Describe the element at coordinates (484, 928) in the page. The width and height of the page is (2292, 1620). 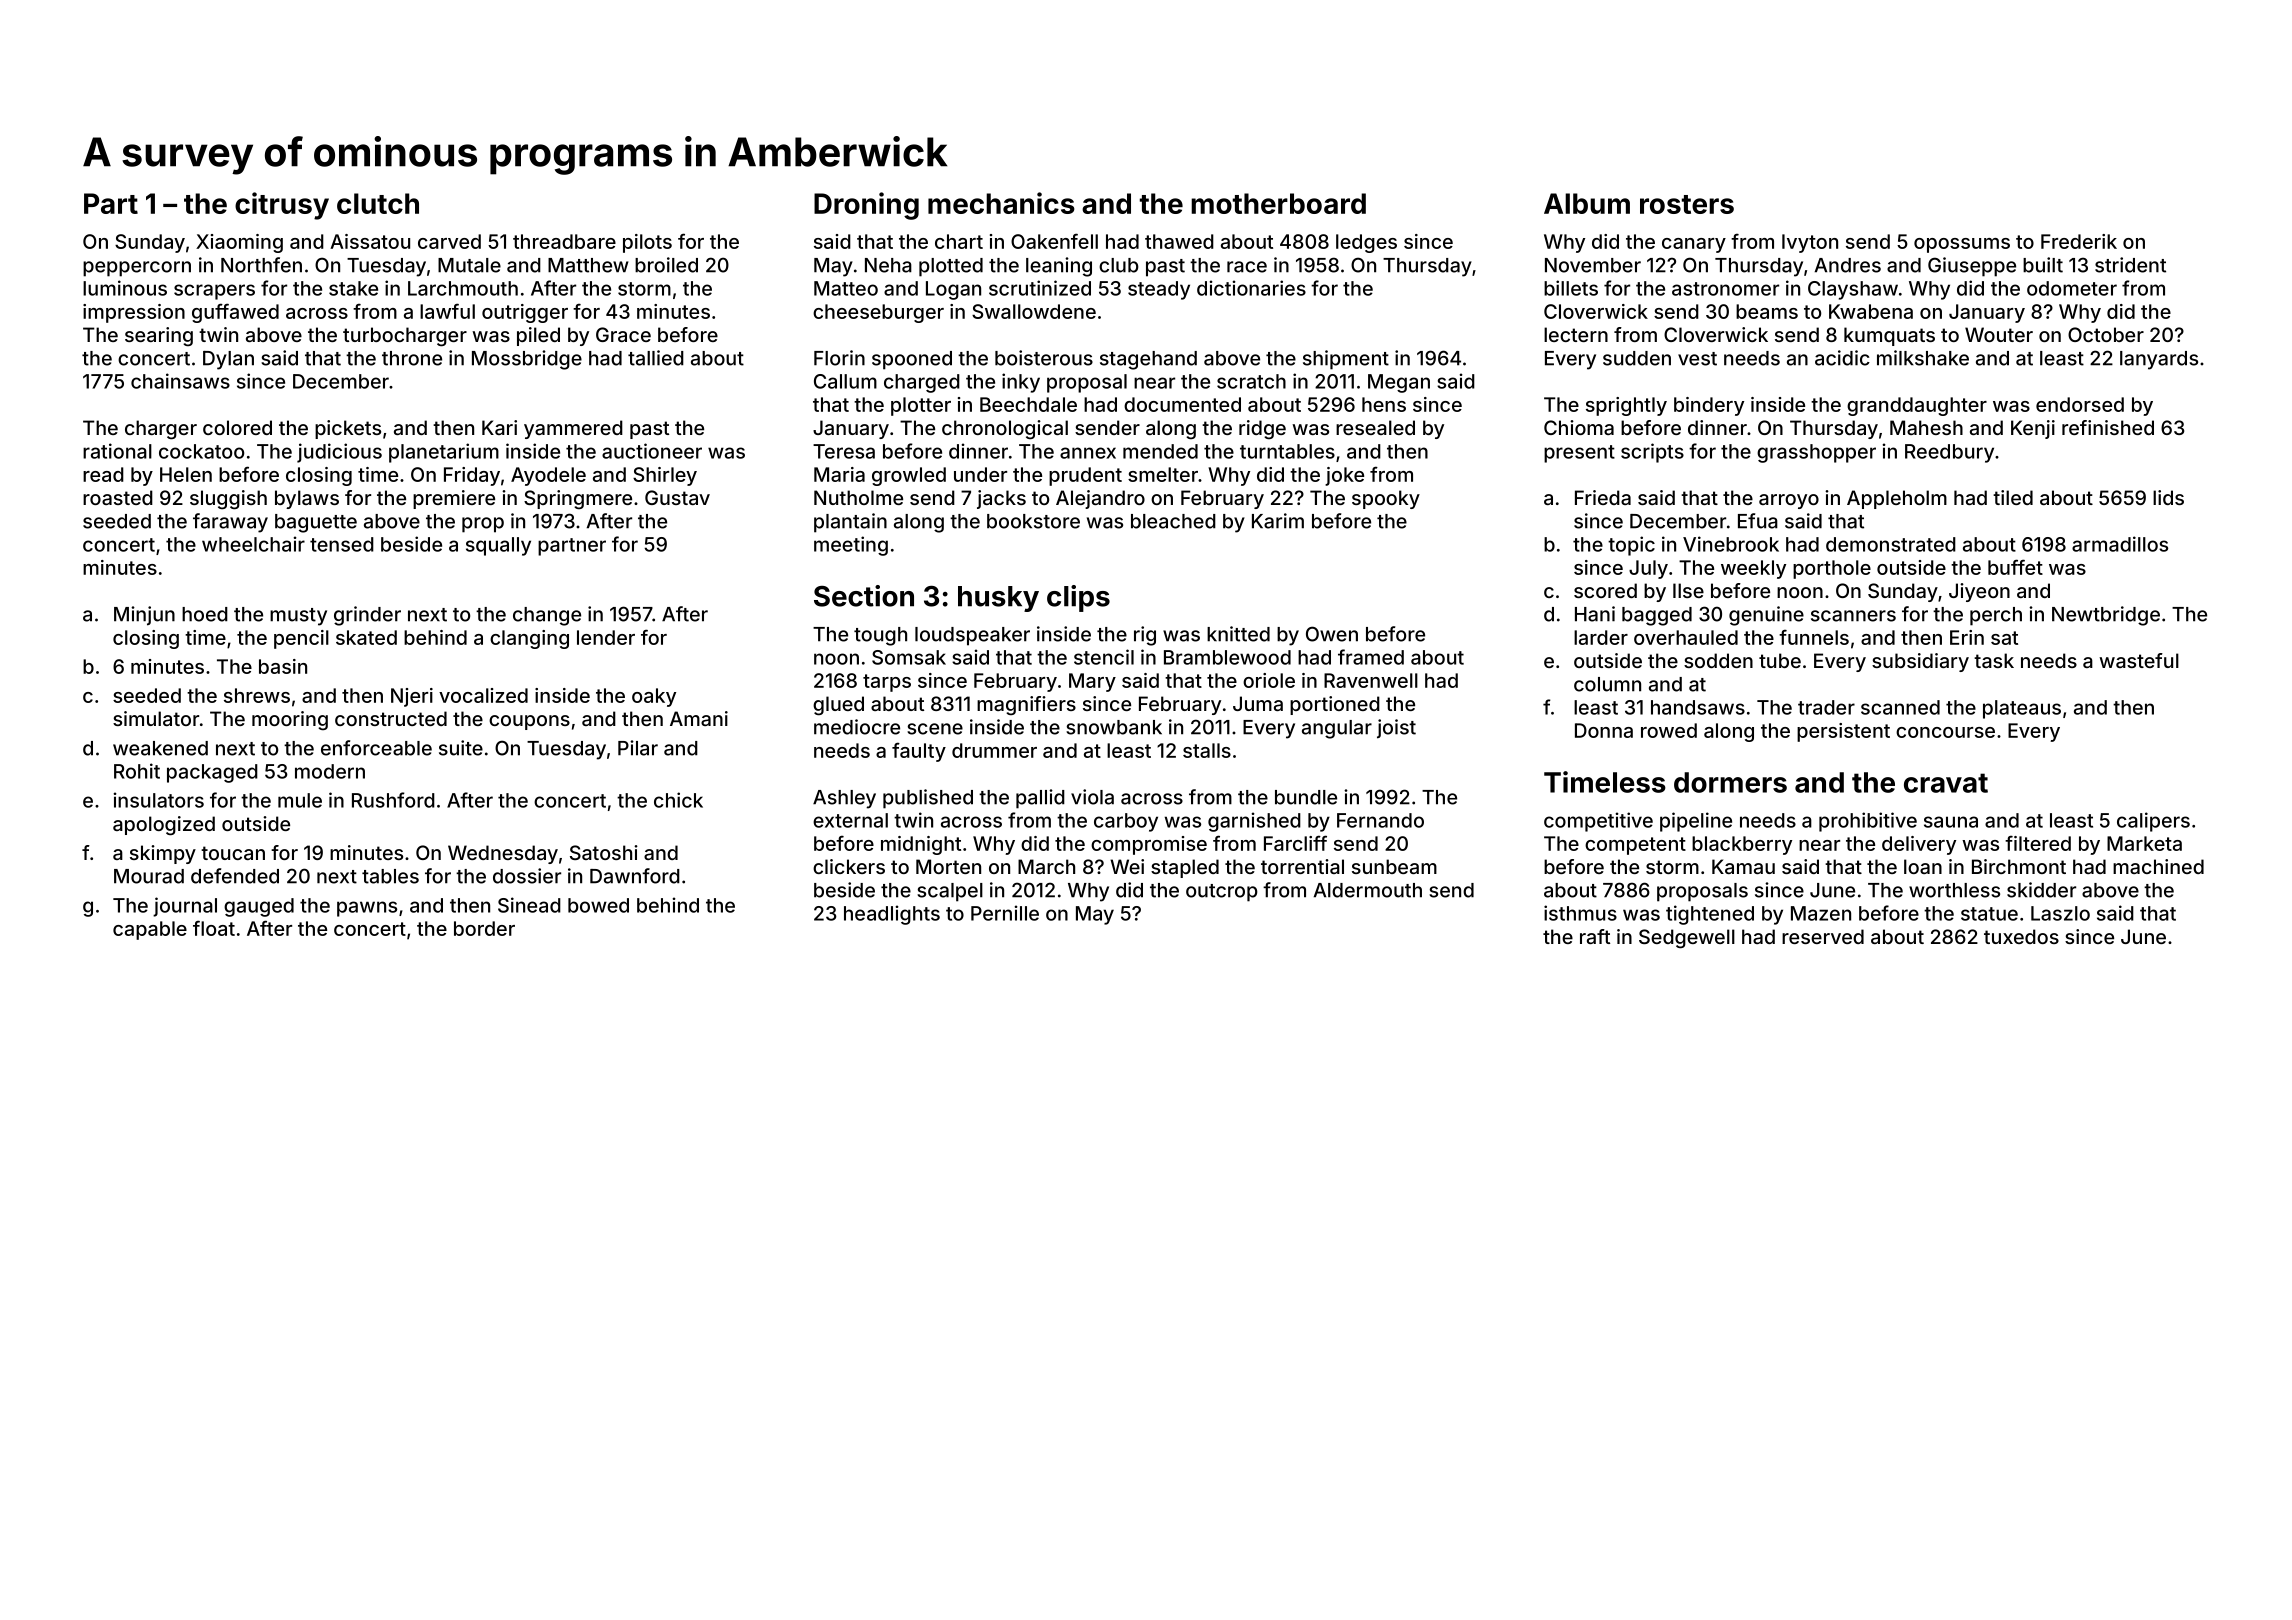
I see `border` at that location.
